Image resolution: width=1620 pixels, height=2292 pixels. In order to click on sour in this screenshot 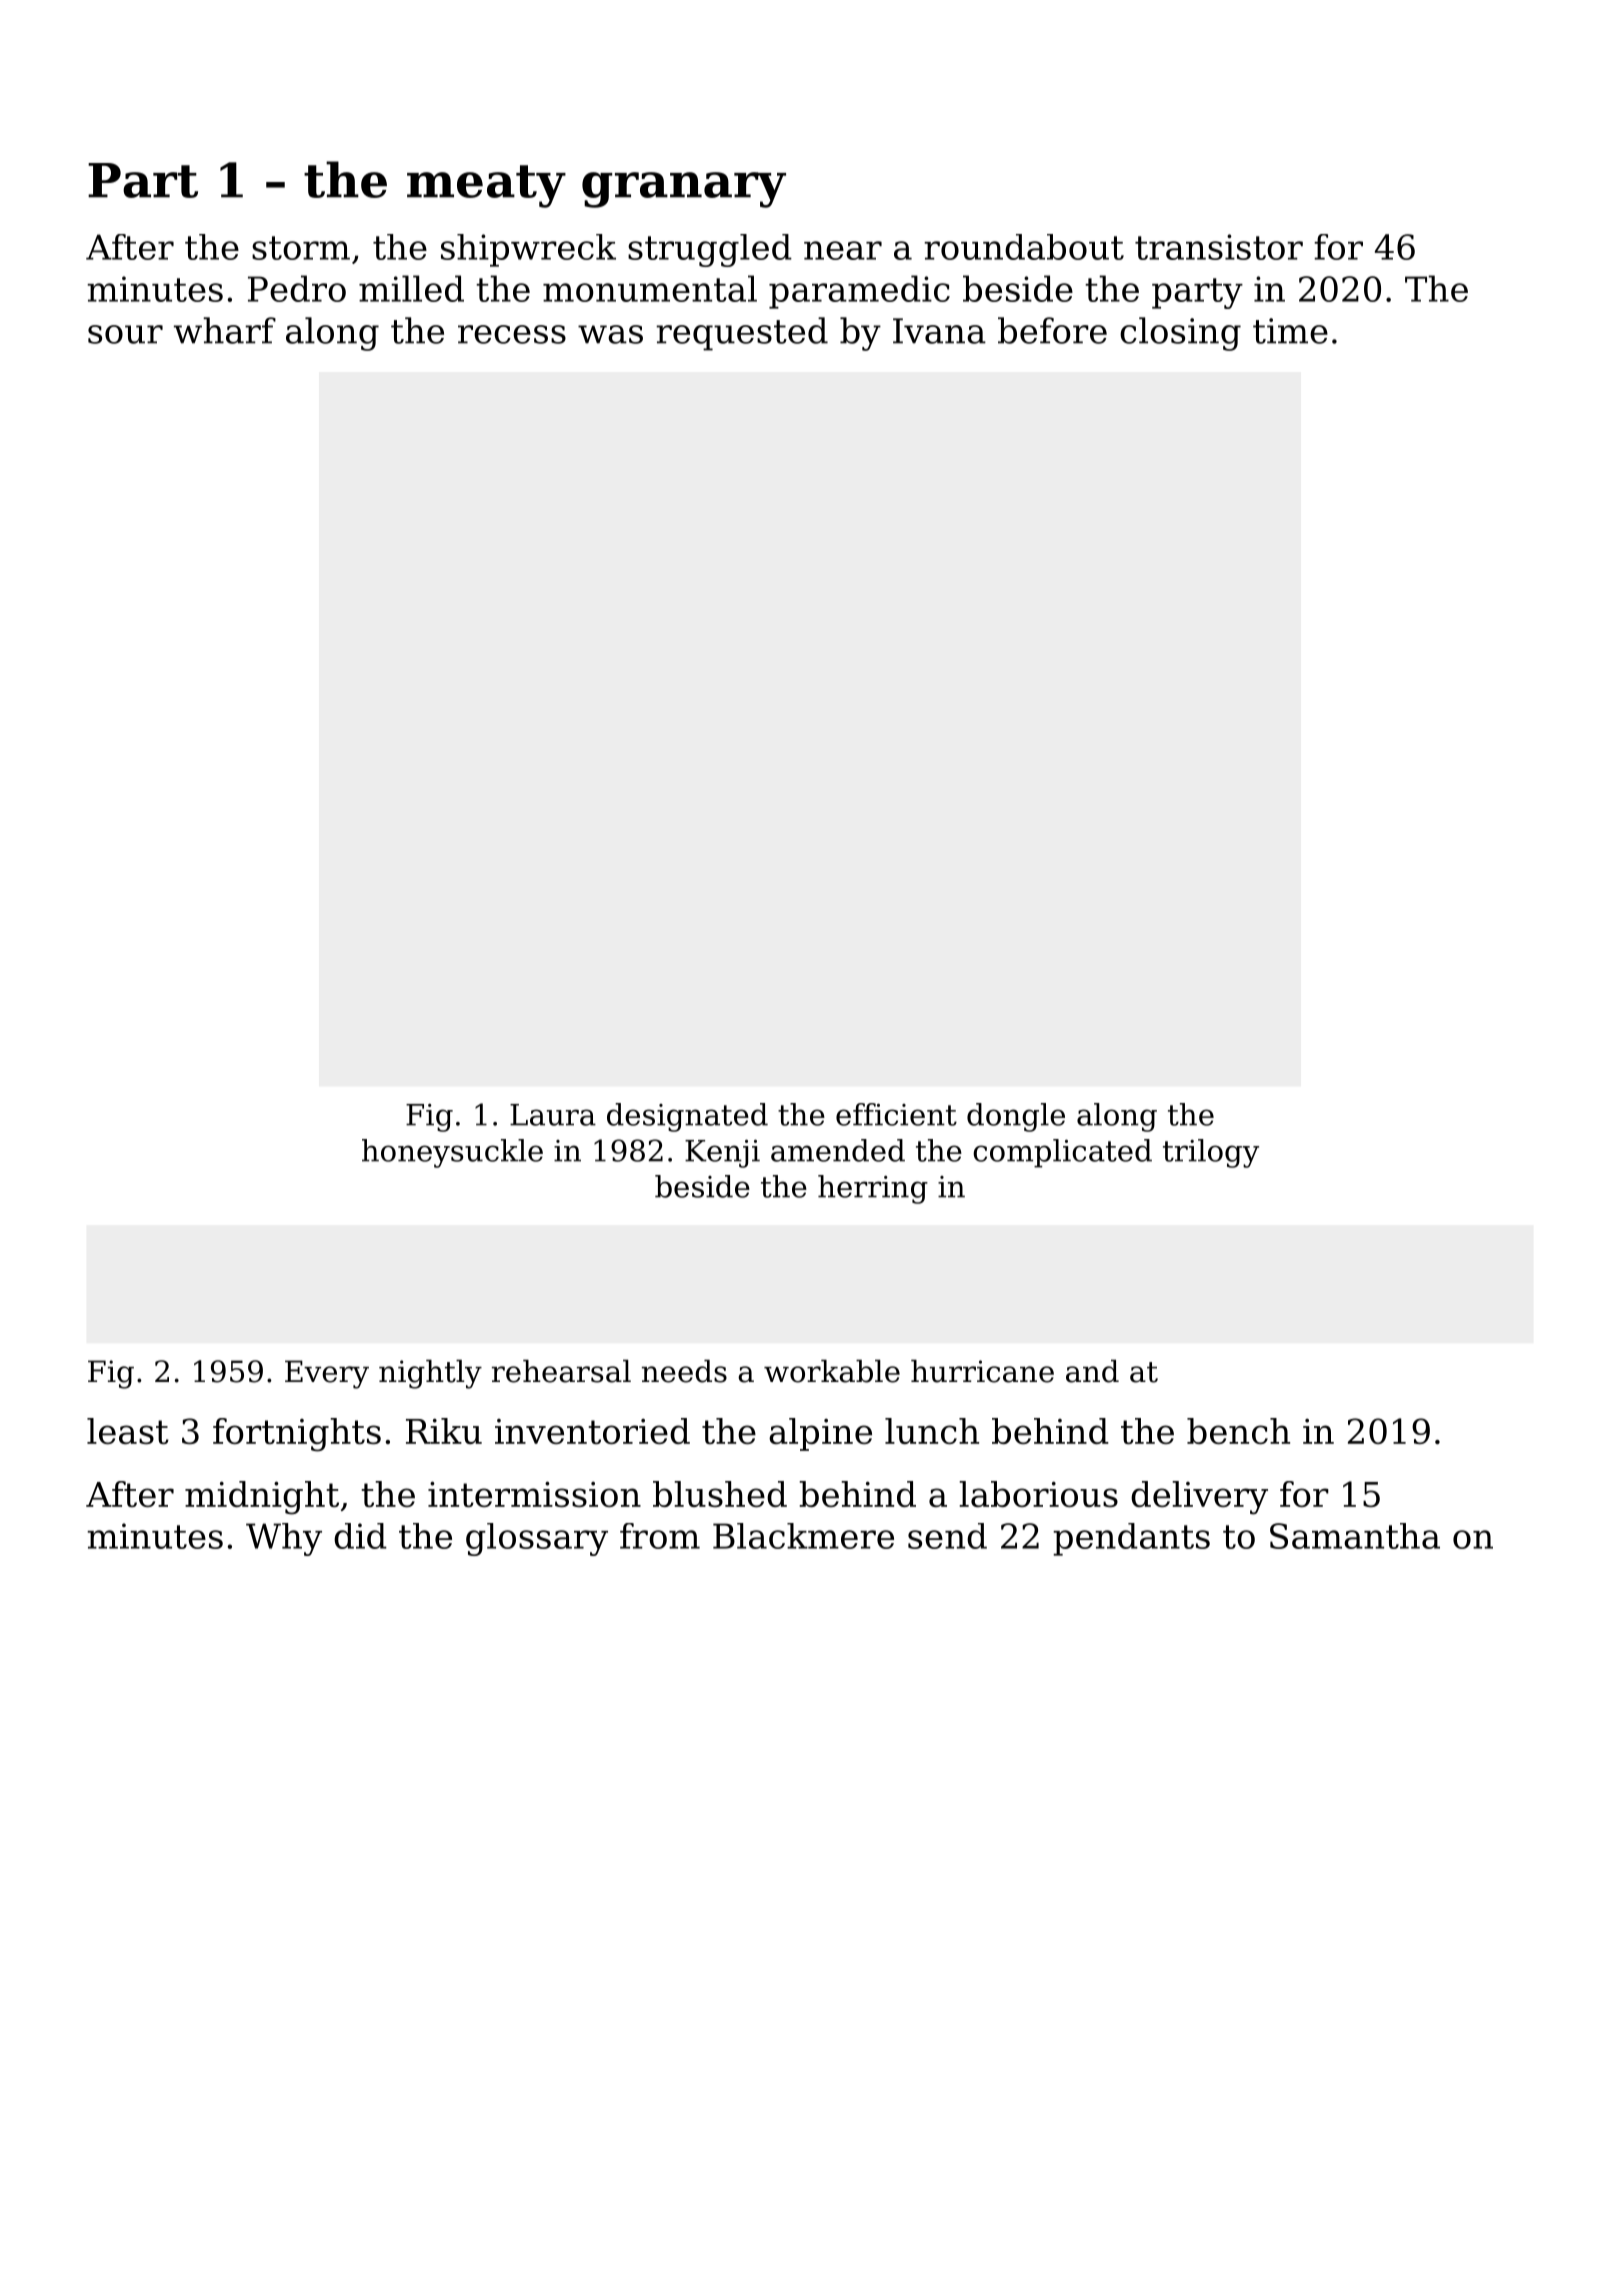, I will do `click(125, 334)`.
